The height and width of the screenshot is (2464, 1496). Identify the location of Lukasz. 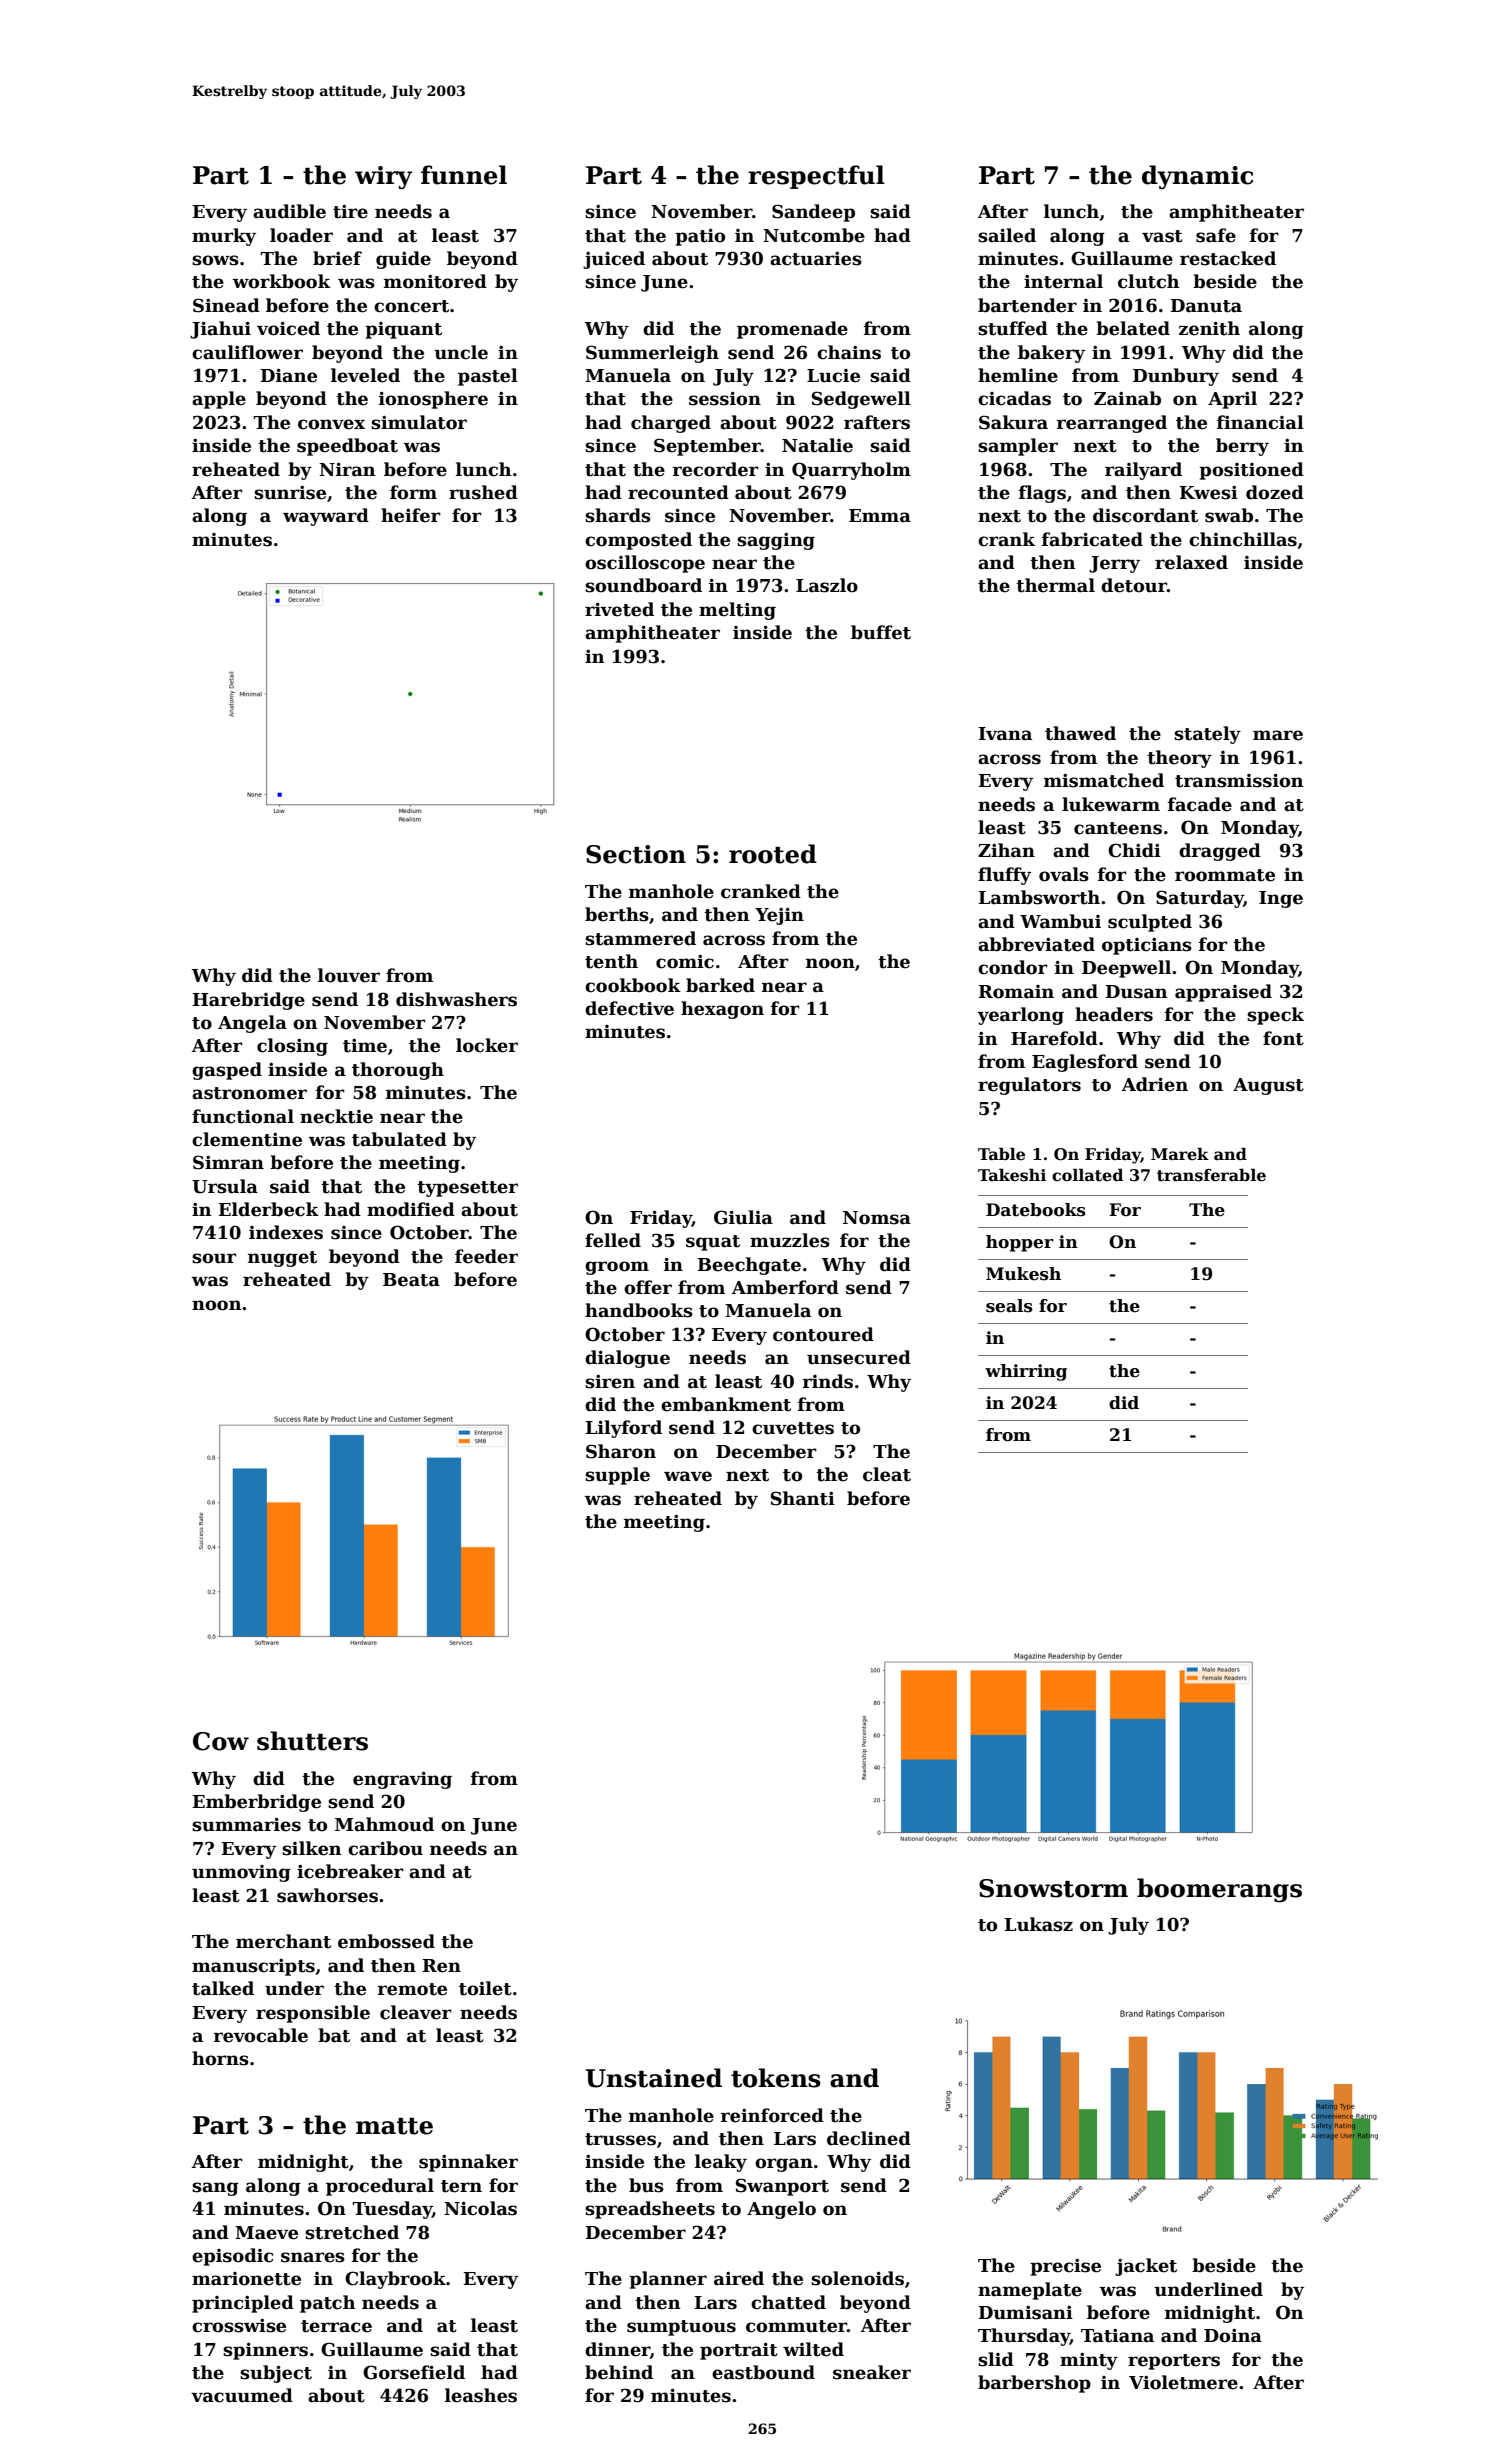
(1038, 1924).
